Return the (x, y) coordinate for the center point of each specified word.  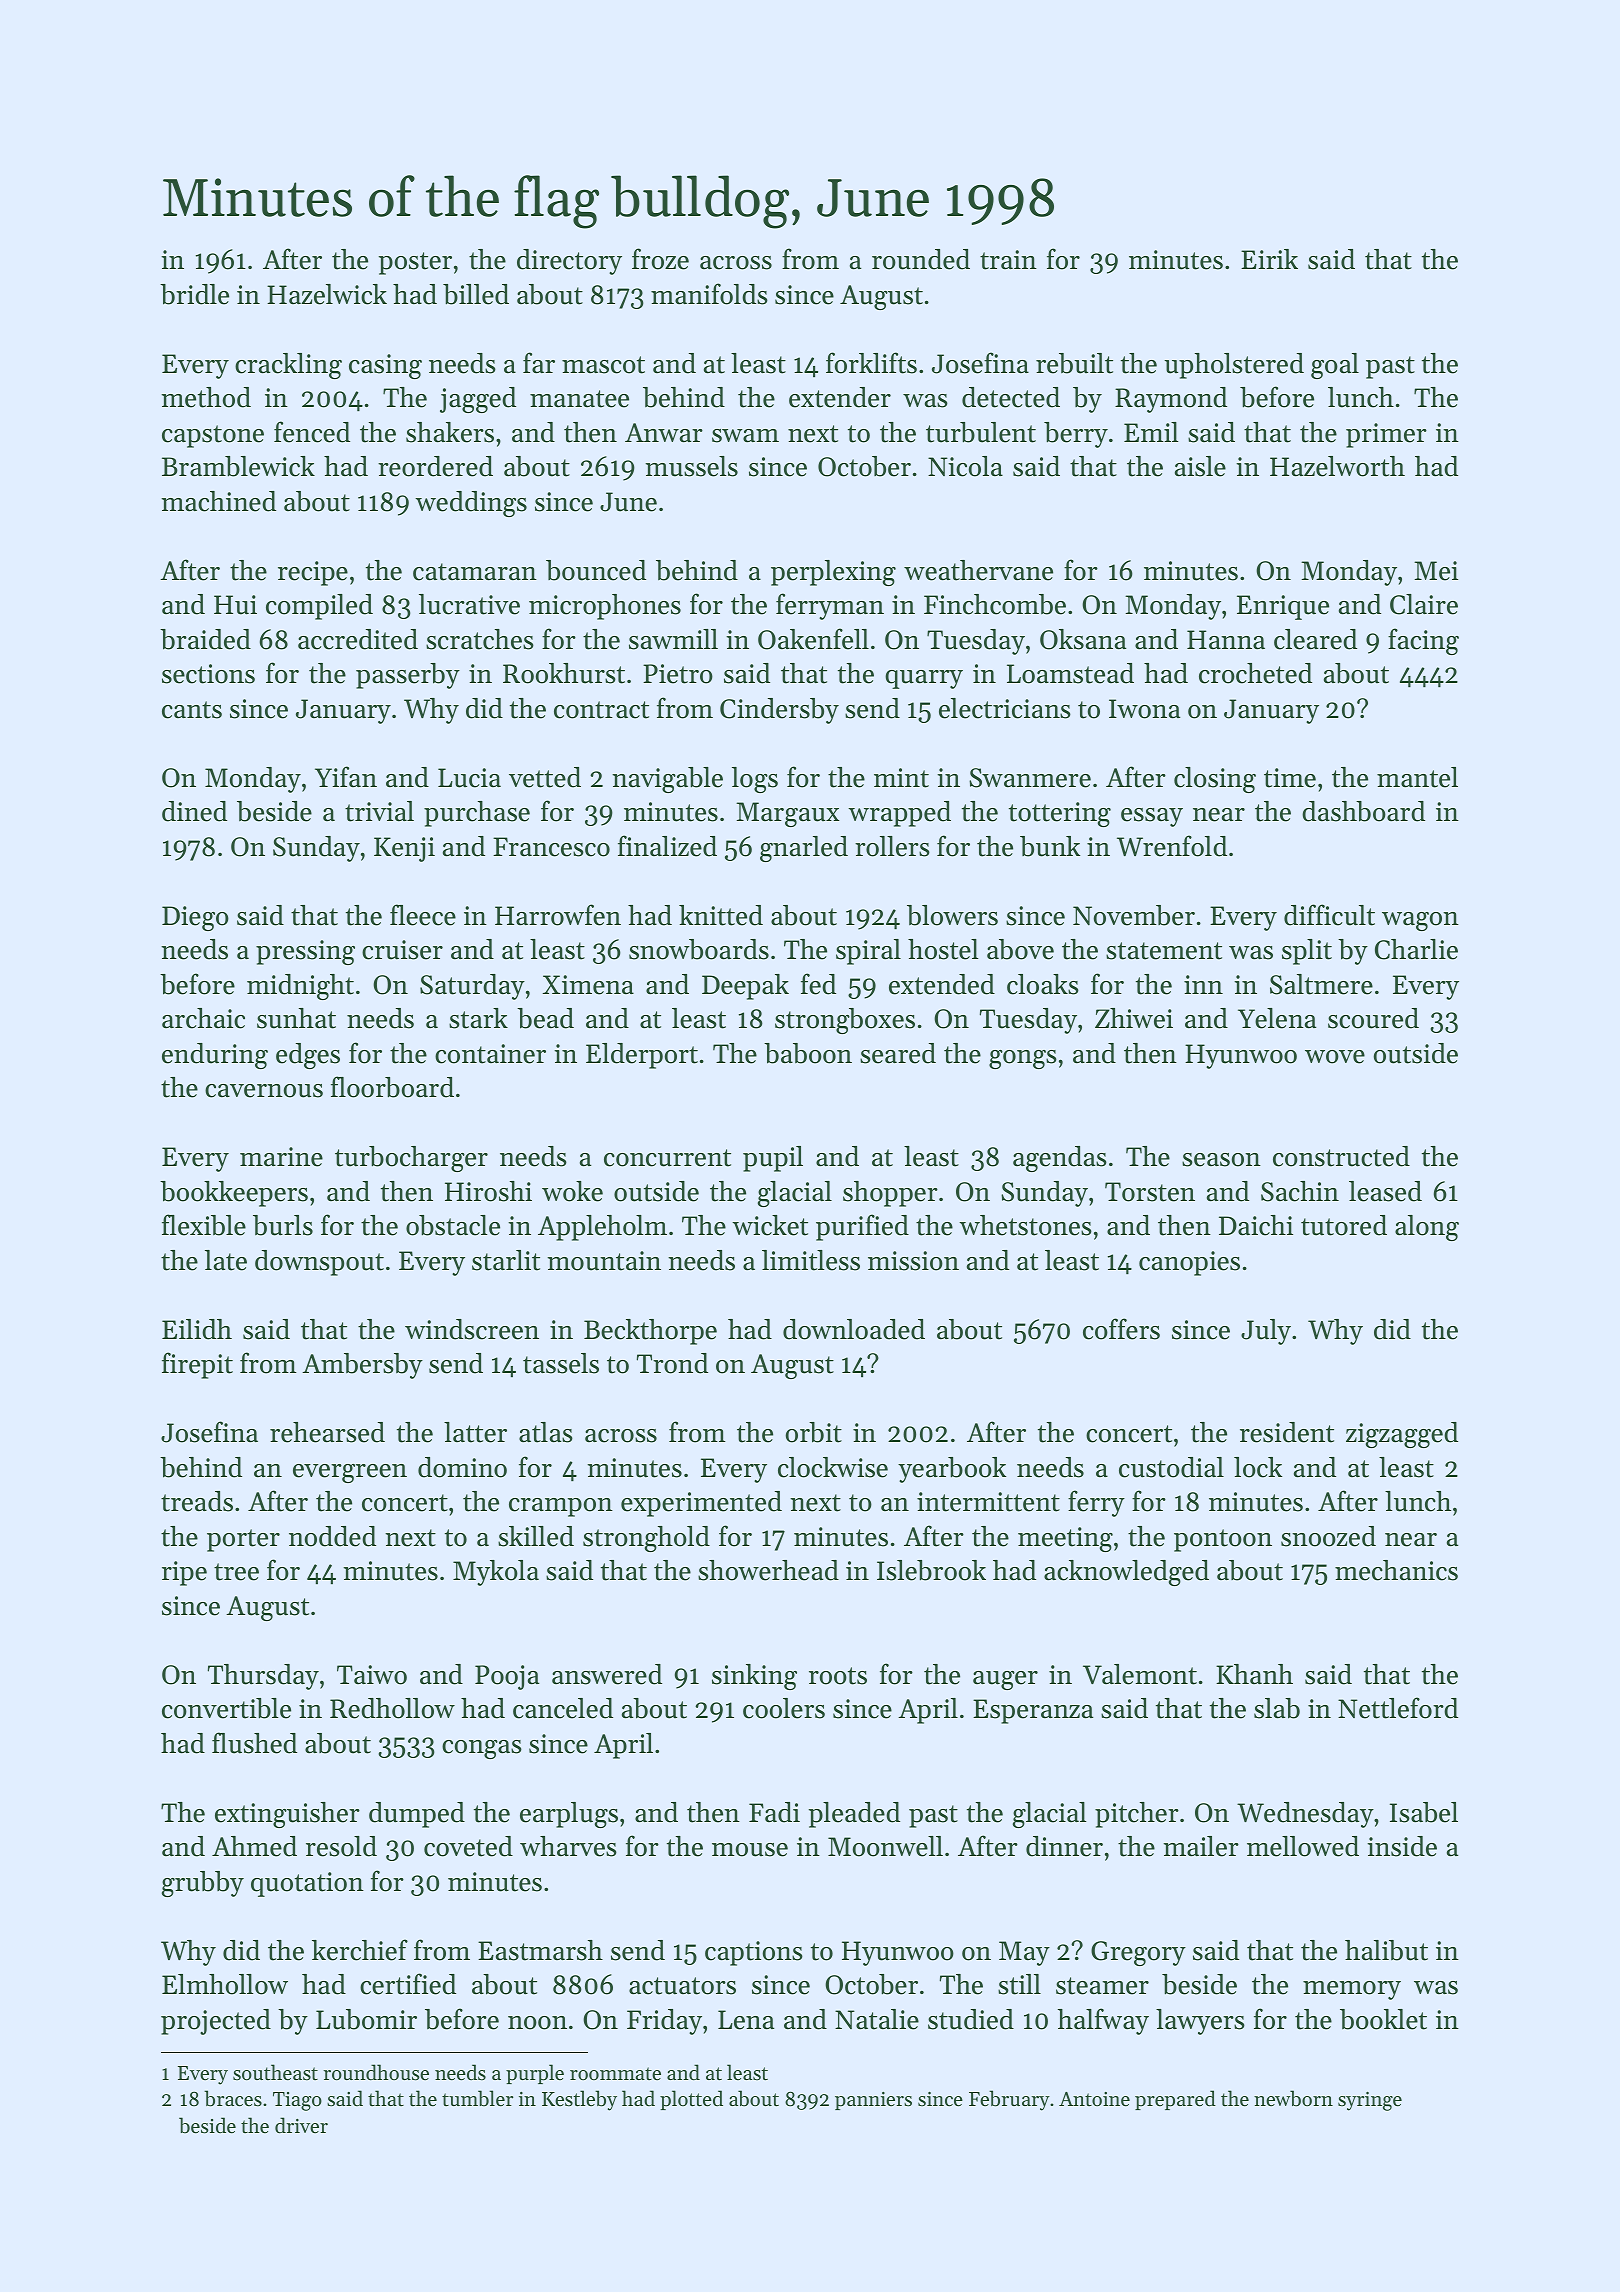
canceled (563, 1708)
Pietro (678, 674)
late (226, 1260)
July (1266, 1332)
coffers (1121, 1329)
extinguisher (287, 1815)
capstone (213, 436)
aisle (1200, 466)
